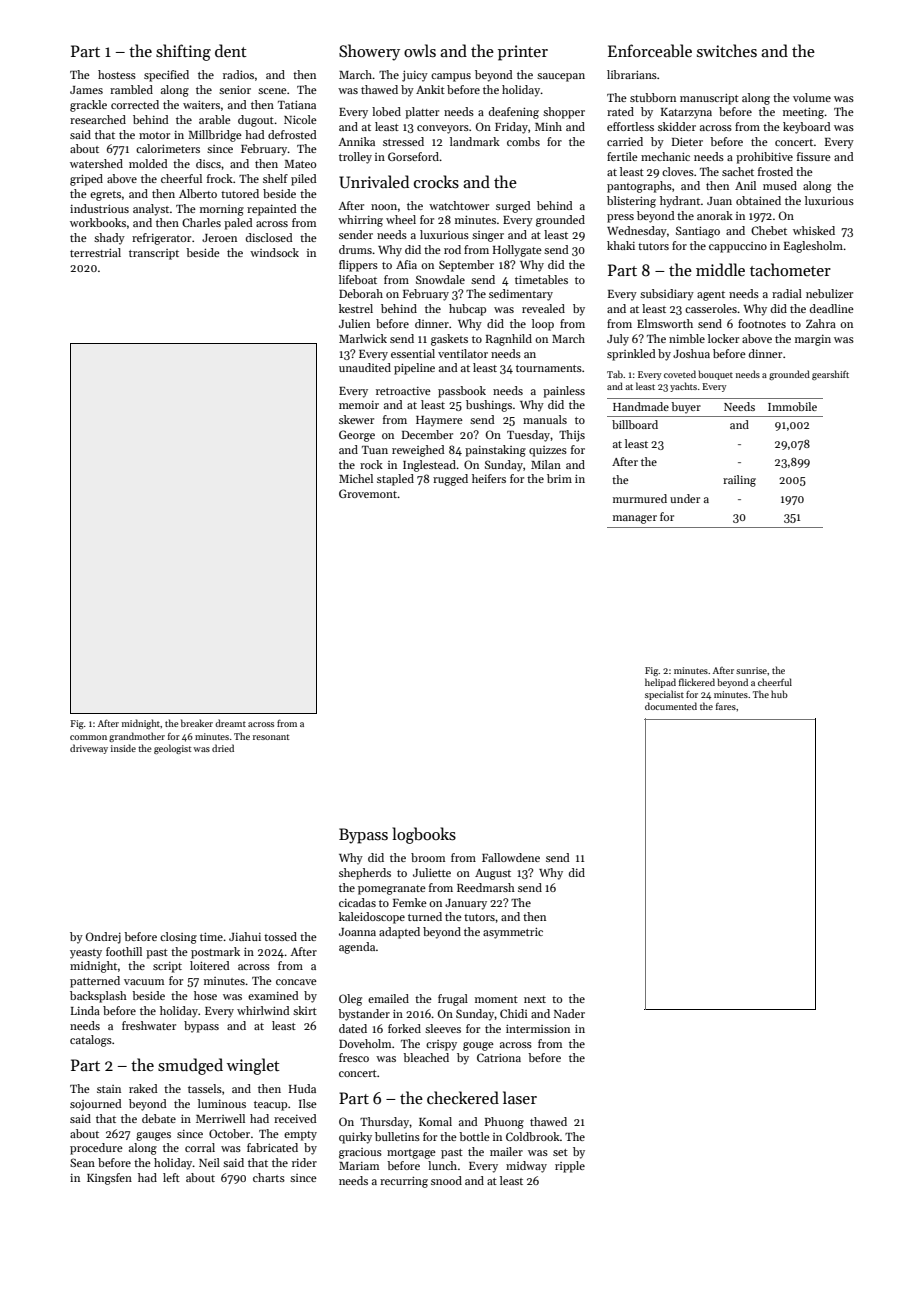  I want to click on common, so click(88, 737).
